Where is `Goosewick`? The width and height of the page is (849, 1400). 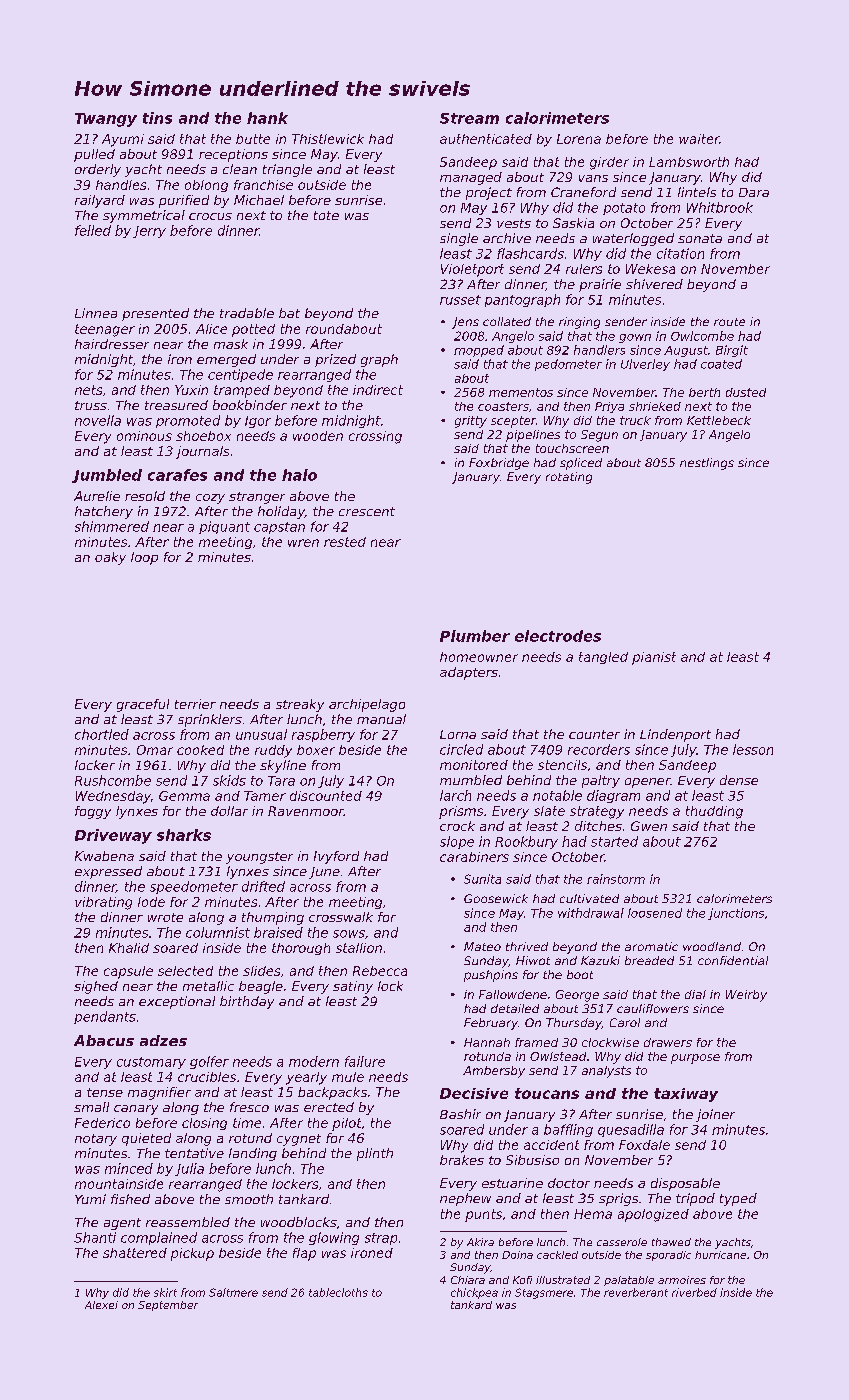
Goosewick is located at coordinates (496, 898).
